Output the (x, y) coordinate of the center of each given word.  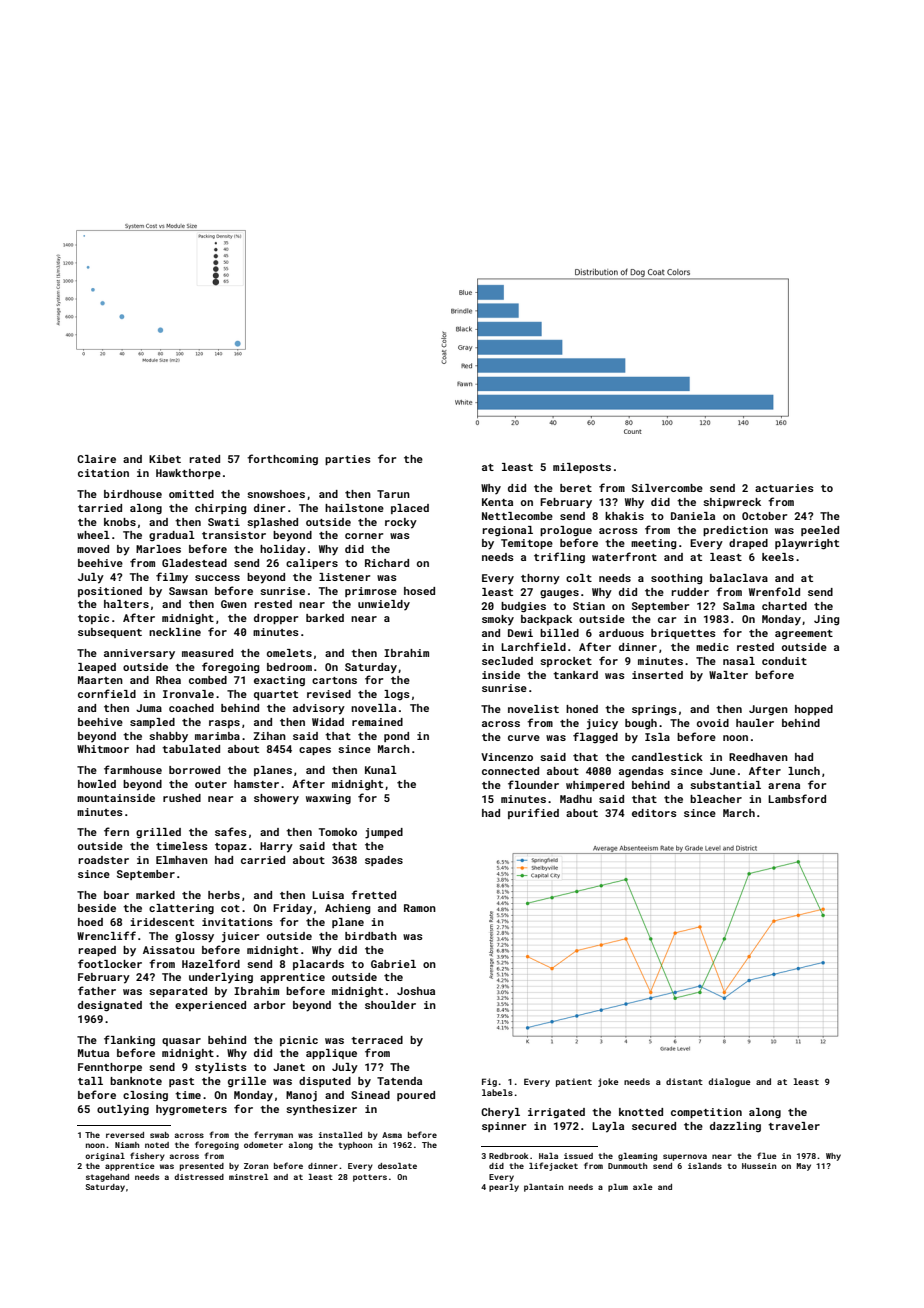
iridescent (162, 922)
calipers (312, 564)
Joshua (416, 991)
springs (654, 710)
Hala (548, 1156)
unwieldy (384, 605)
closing (145, 1096)
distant (684, 1081)
